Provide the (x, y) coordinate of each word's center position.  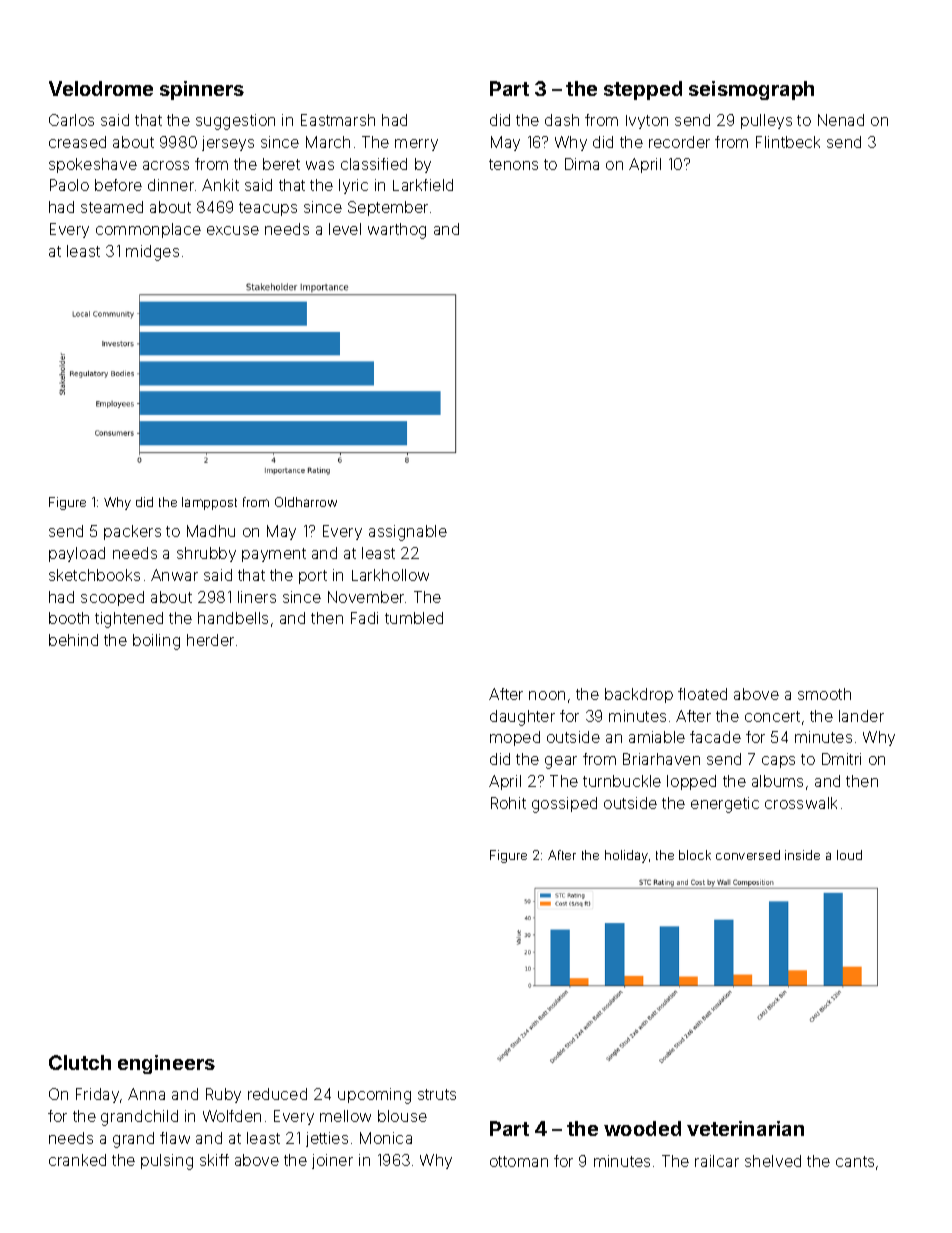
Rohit (508, 803)
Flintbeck (788, 142)
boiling (156, 642)
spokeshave (93, 165)
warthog (397, 231)
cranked (77, 1160)
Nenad (841, 120)
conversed (748, 855)
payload (77, 554)
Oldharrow (306, 502)
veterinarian (745, 1128)
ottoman (519, 1161)
